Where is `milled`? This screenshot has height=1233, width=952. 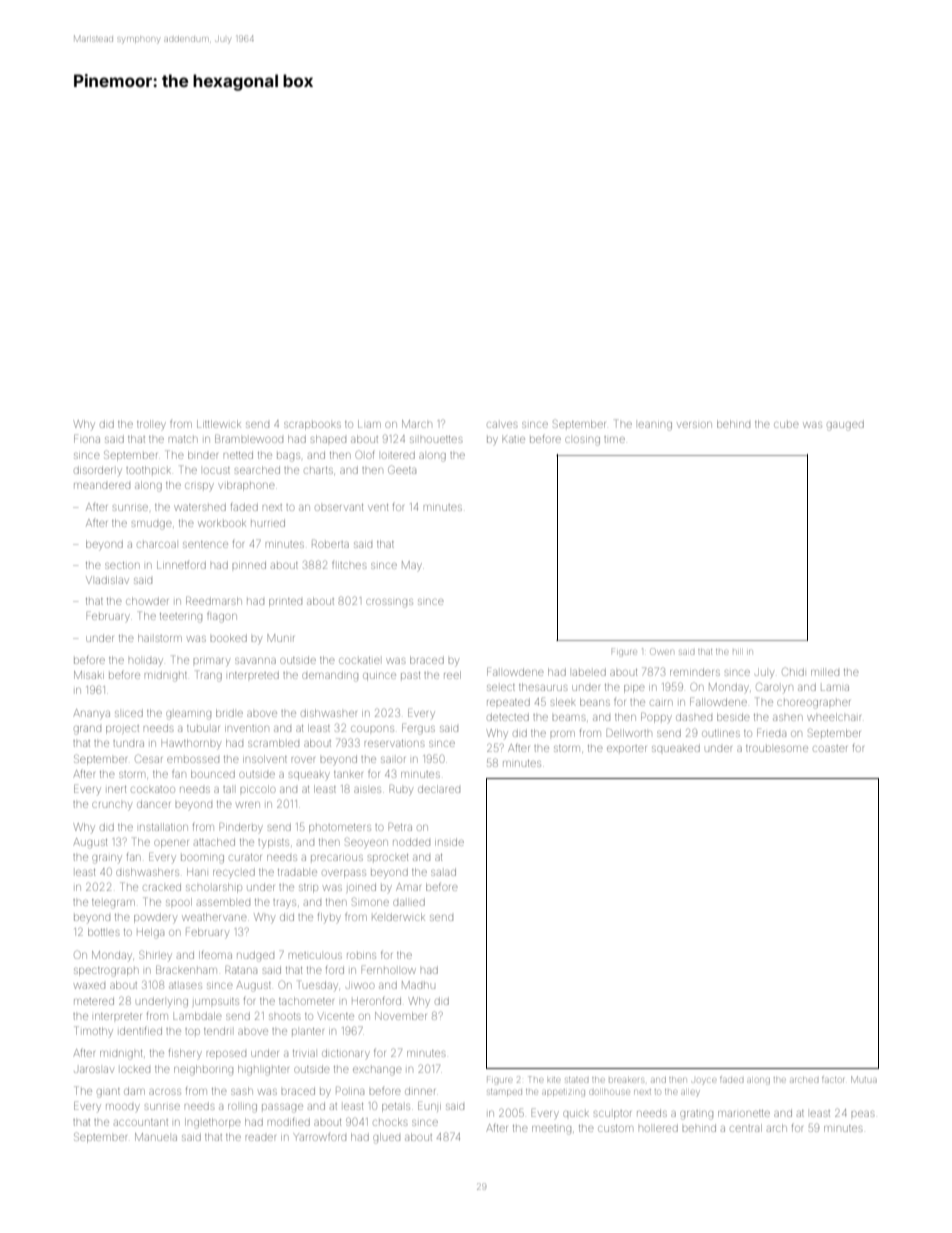
milled is located at coordinates (825, 672).
